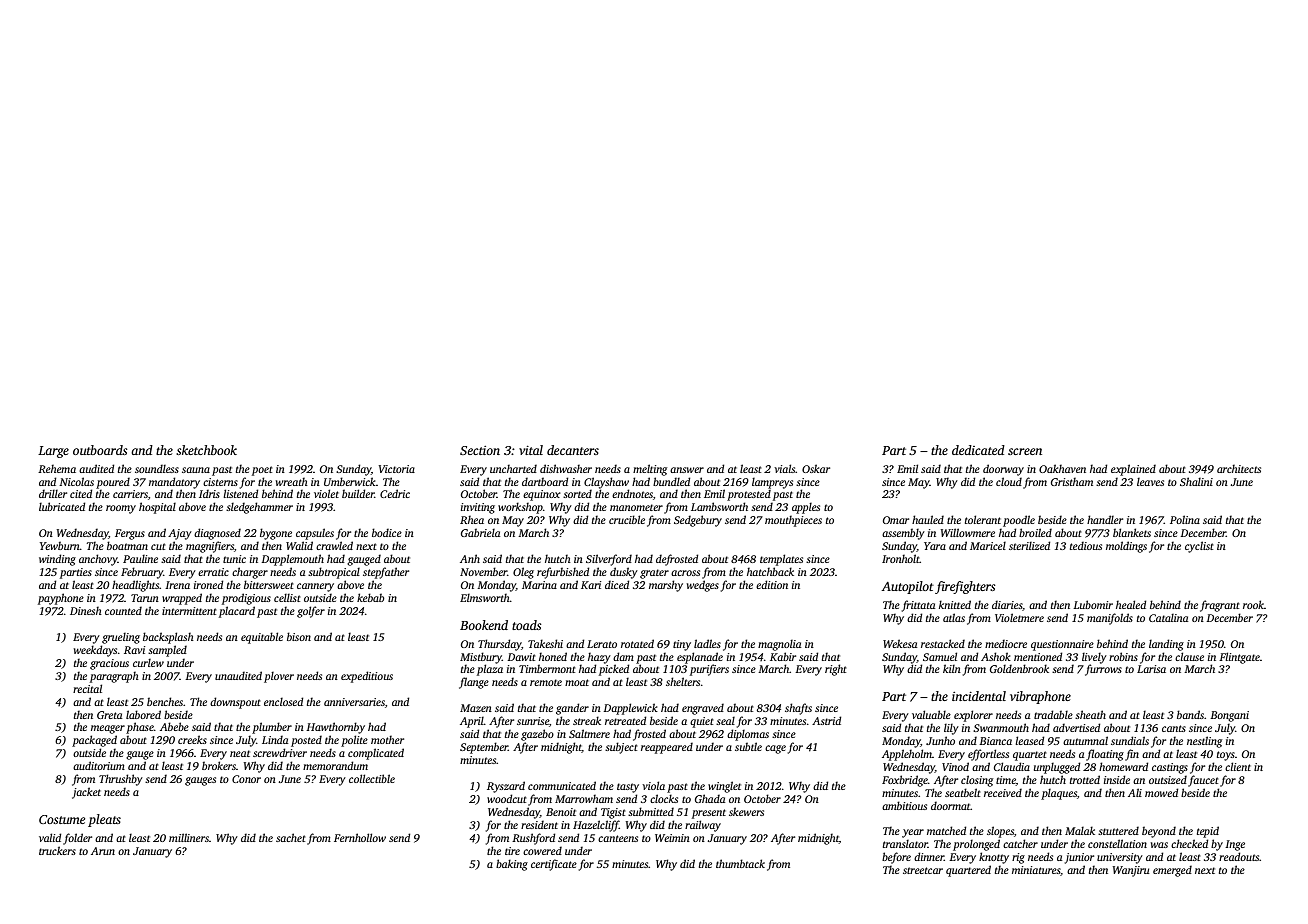 The image size is (1308, 924). What do you see at coordinates (474, 683) in the screenshot?
I see `flange` at bounding box center [474, 683].
